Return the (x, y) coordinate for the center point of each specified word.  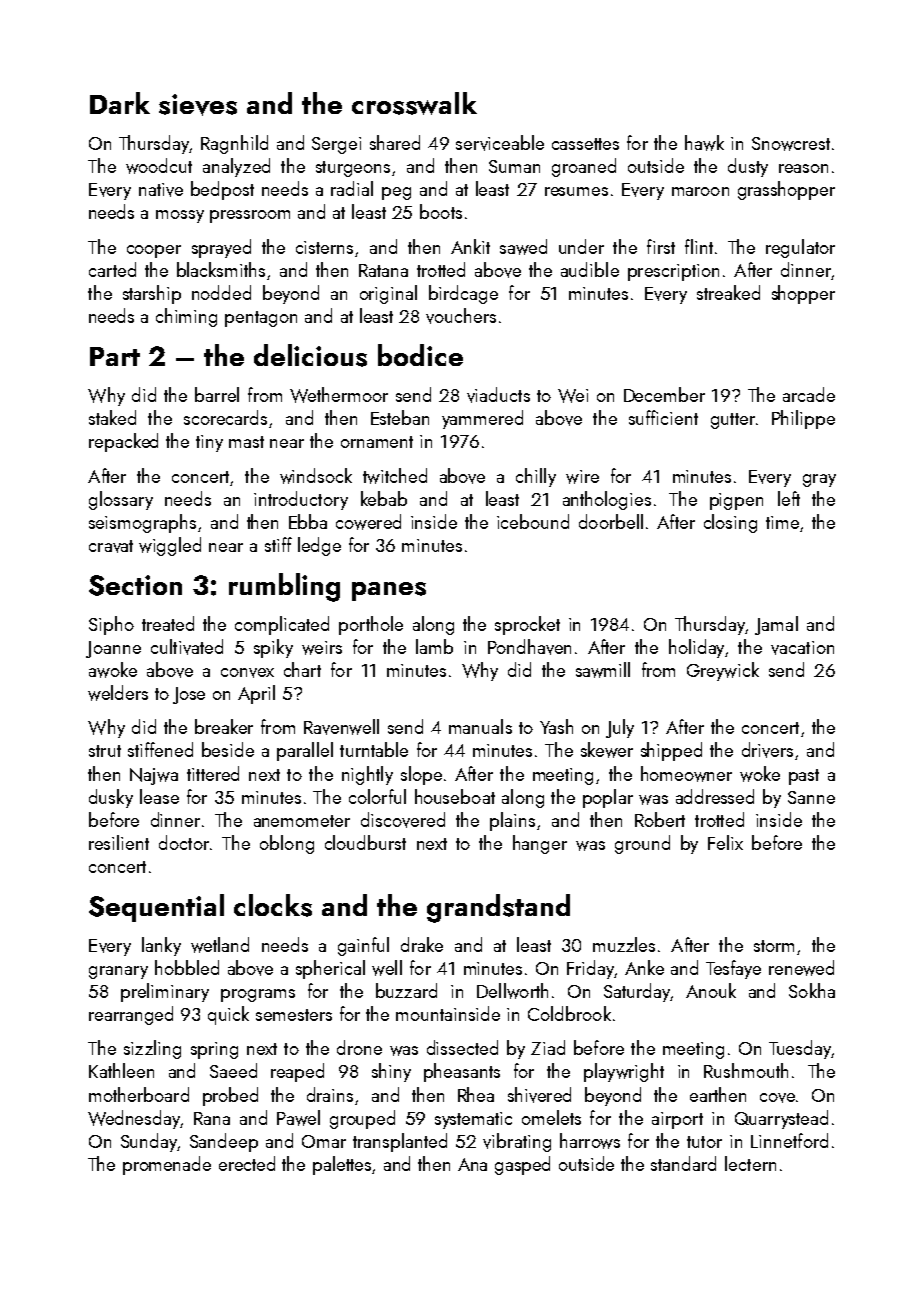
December (664, 394)
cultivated (187, 647)
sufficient (663, 417)
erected (247, 1163)
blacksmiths (221, 269)
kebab (384, 498)
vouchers (461, 316)
